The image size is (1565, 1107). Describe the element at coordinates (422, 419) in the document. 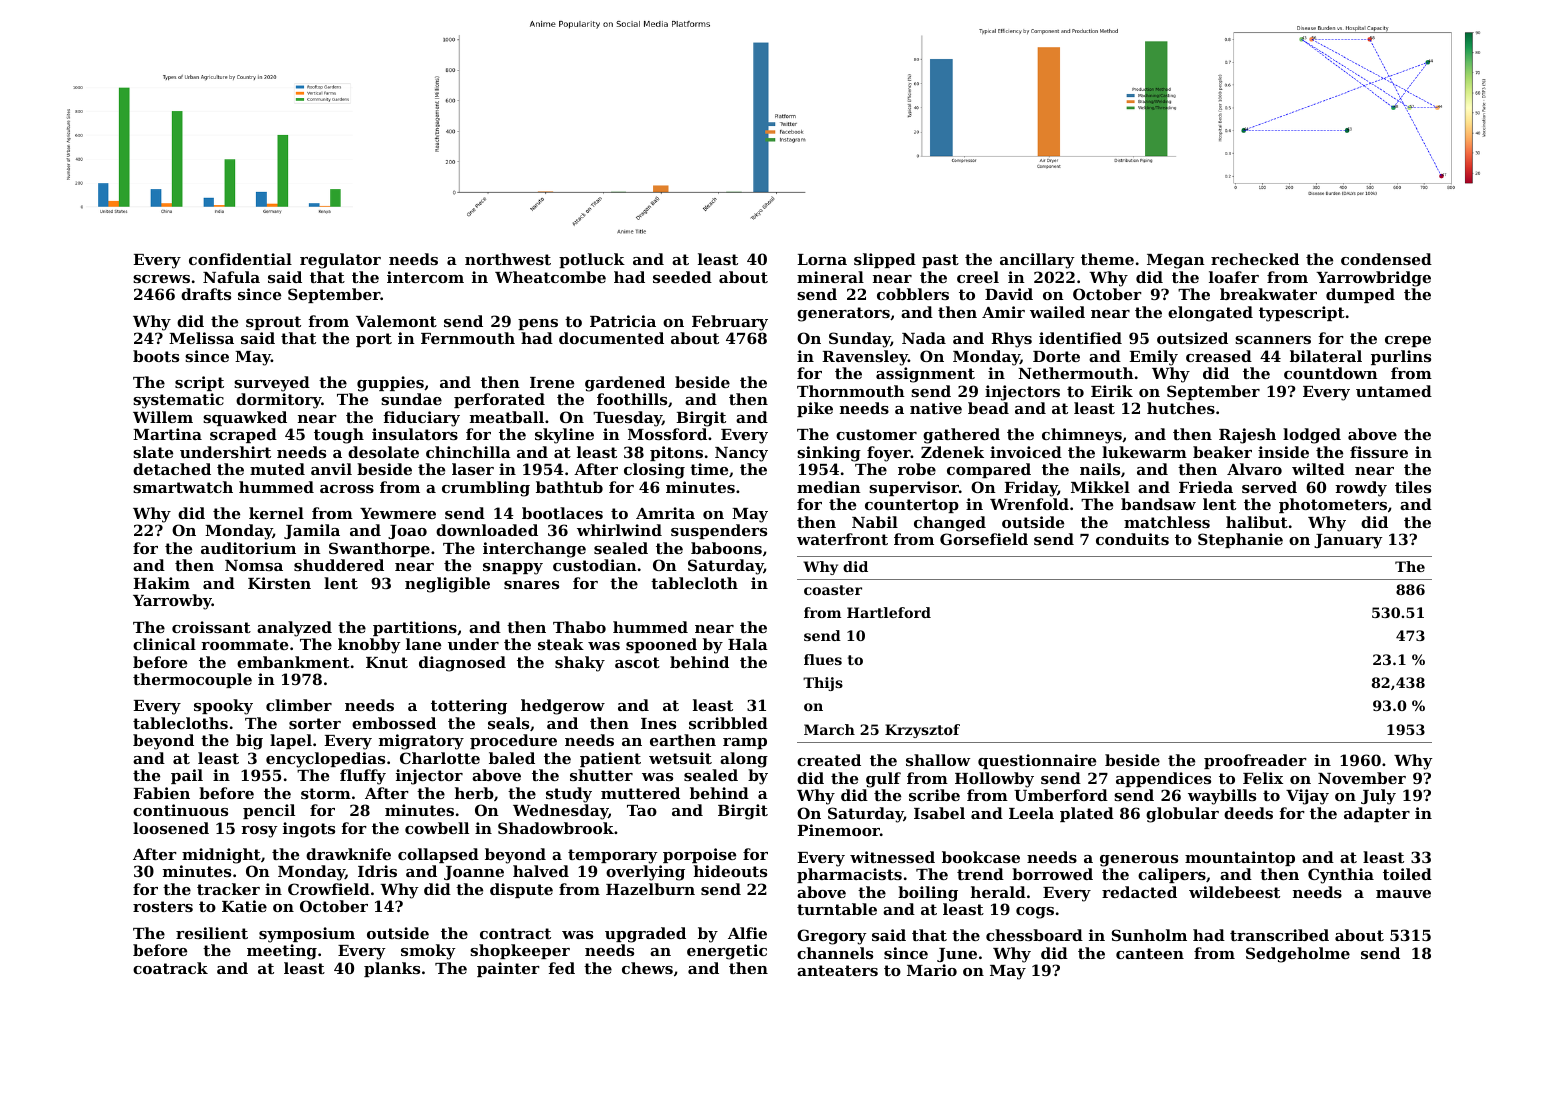

I see `fiduciary` at that location.
